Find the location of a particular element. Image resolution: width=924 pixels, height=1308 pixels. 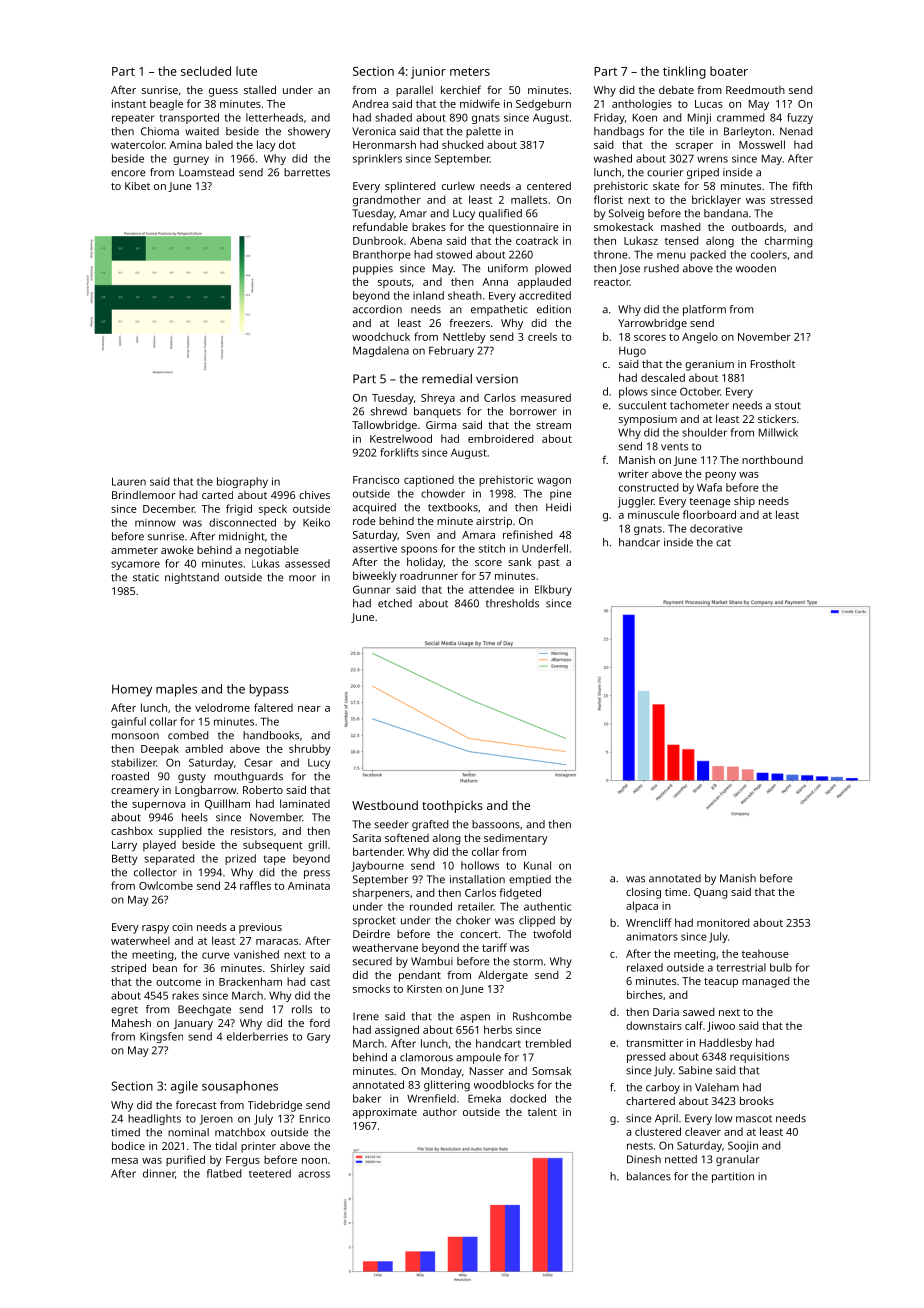

Roberto is located at coordinates (263, 790).
